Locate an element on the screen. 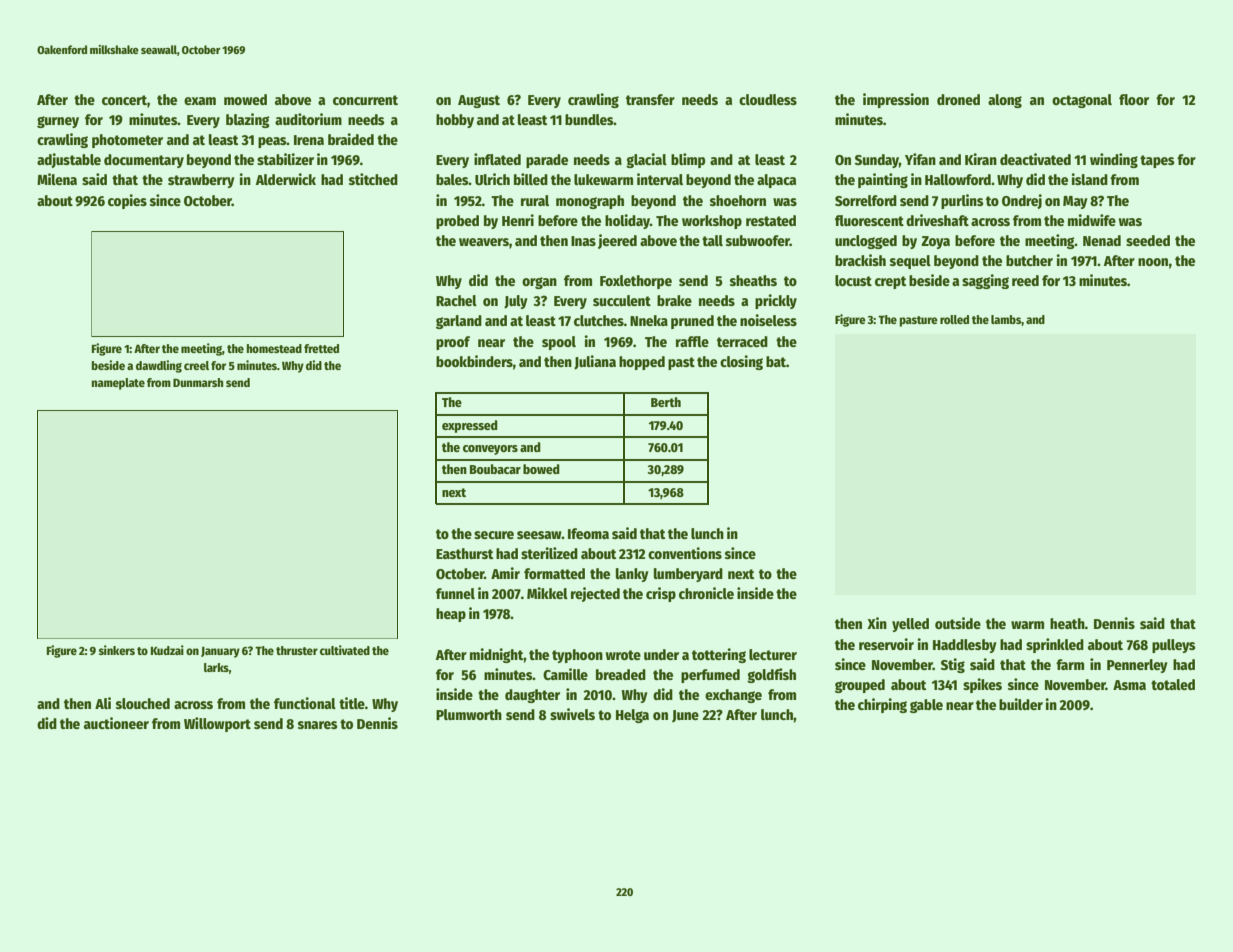 The image size is (1233, 952). mowed is located at coordinates (245, 99).
